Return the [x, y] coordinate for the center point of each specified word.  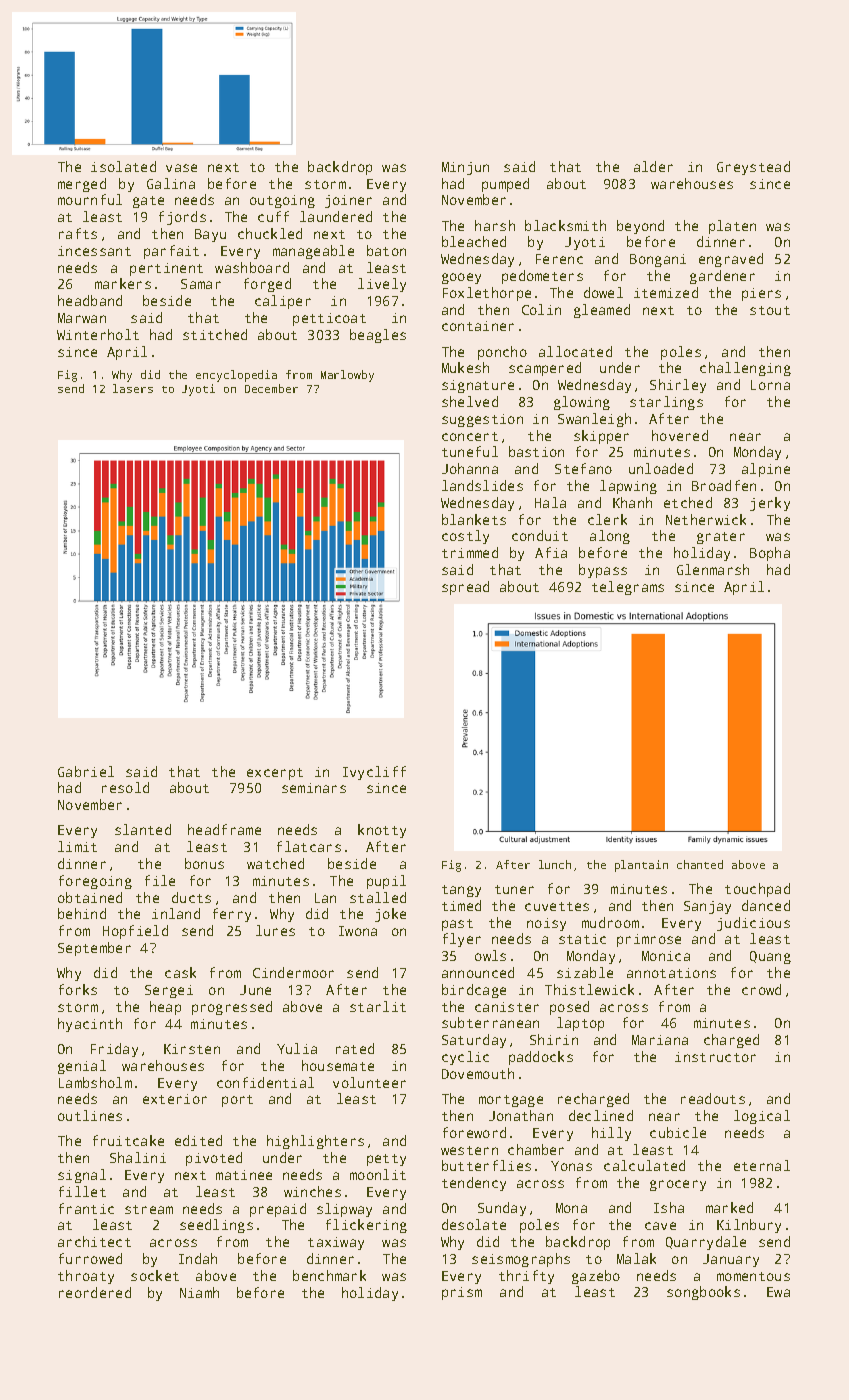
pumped [505, 185]
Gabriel [86, 771]
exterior [175, 1099]
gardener [722, 277]
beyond [640, 227]
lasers [133, 388]
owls [490, 955]
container [478, 326]
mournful [90, 199]
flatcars [309, 846]
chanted [700, 864]
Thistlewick [589, 989]
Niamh [199, 1292]
